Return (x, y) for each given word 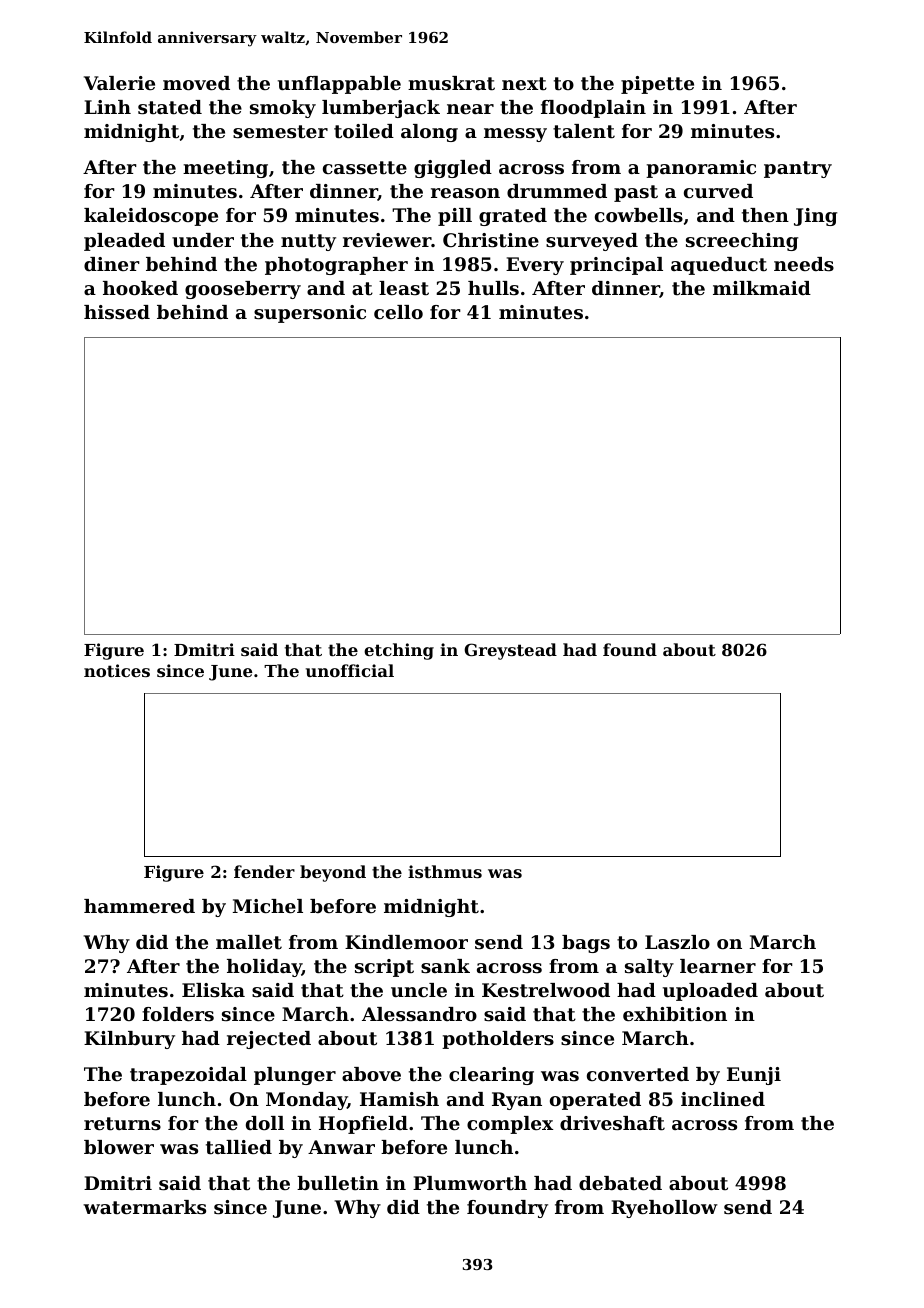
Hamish (399, 1099)
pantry (798, 169)
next (524, 84)
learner (718, 966)
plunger (295, 1076)
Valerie (119, 83)
